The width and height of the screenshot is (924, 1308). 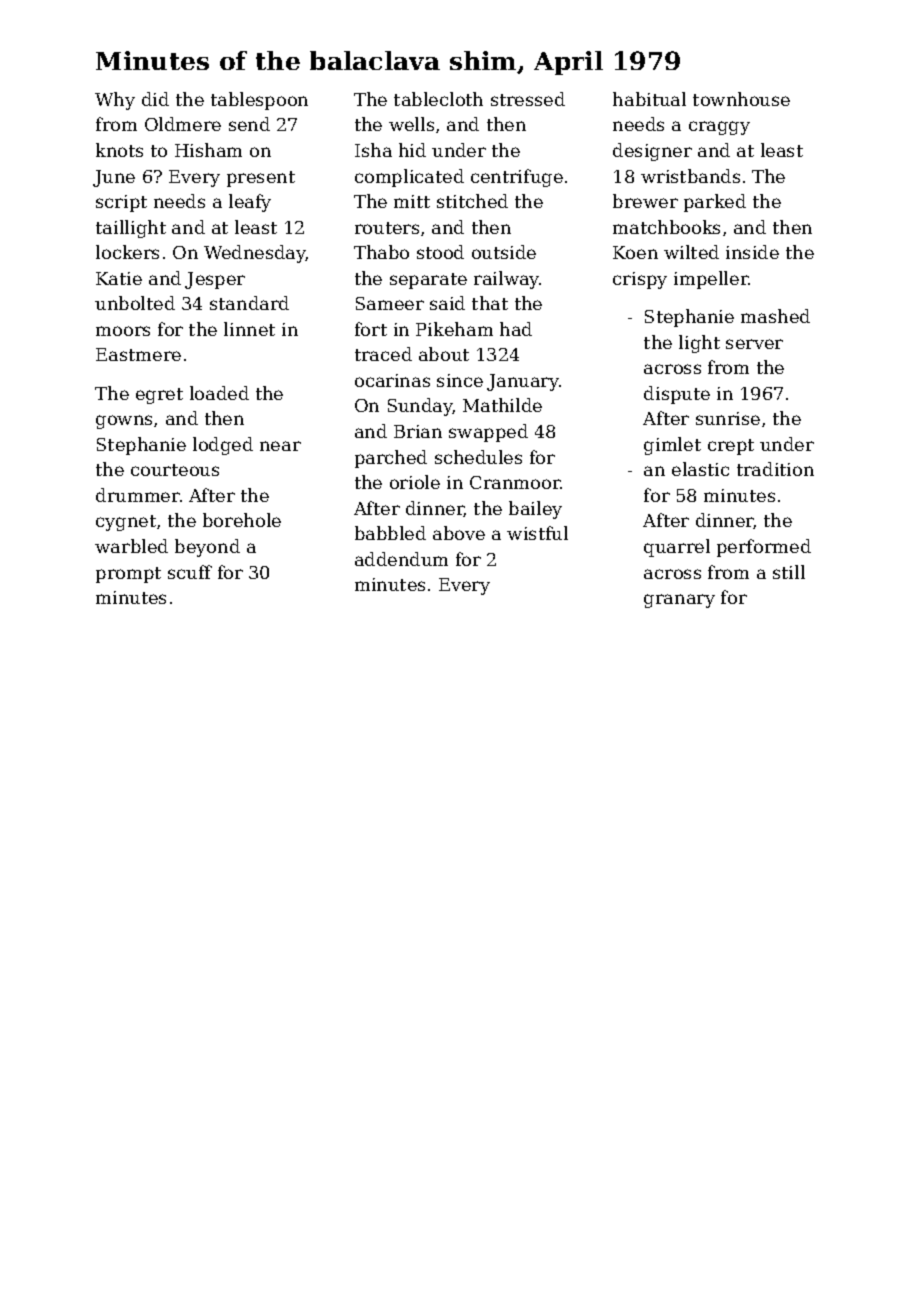 What do you see at coordinates (115, 101) in the screenshot?
I see `Why` at bounding box center [115, 101].
